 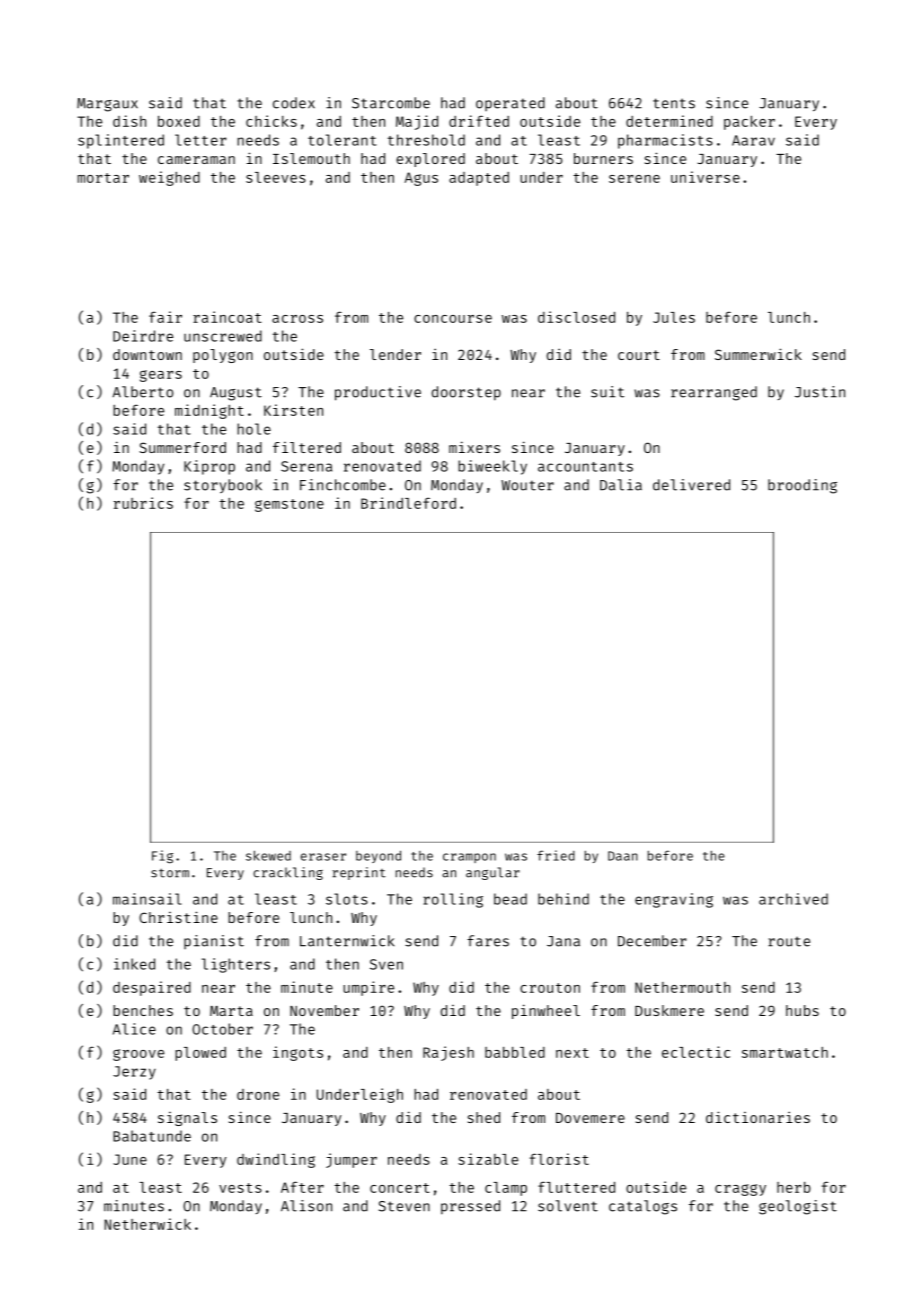 I want to click on fried, so click(x=556, y=855).
